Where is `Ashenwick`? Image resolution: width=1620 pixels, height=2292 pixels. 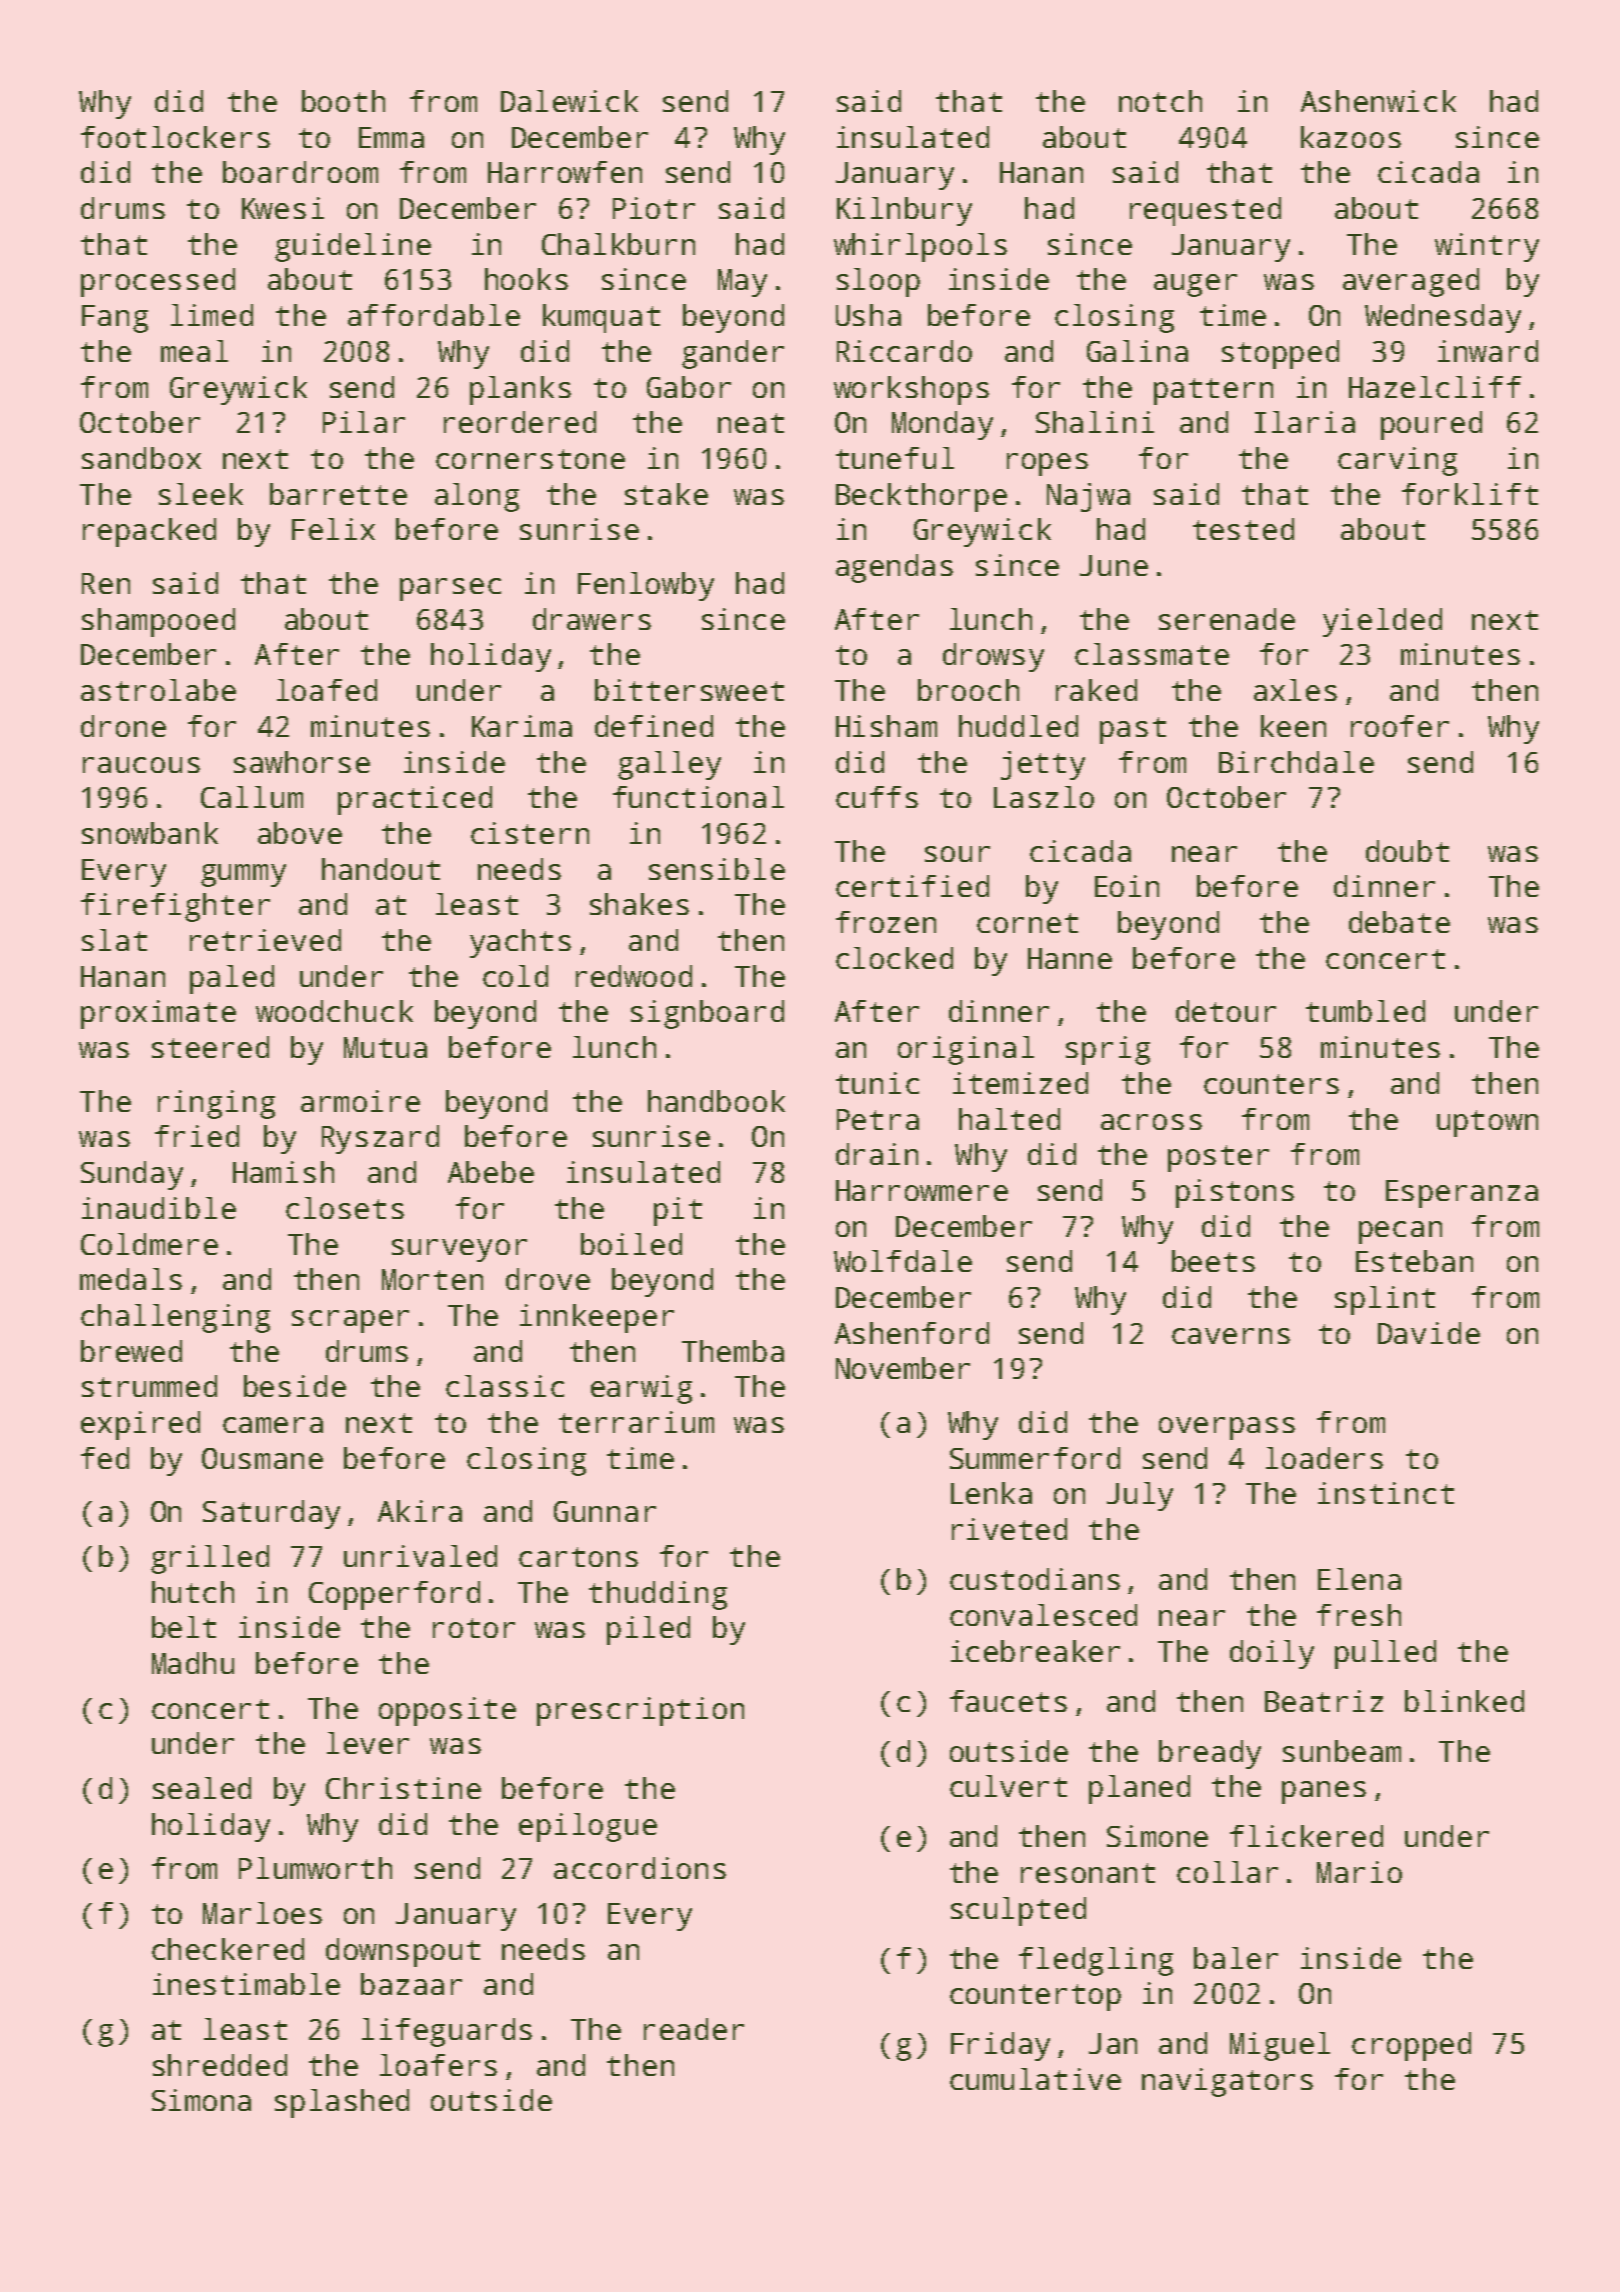
Ashenwick is located at coordinates (1378, 101).
